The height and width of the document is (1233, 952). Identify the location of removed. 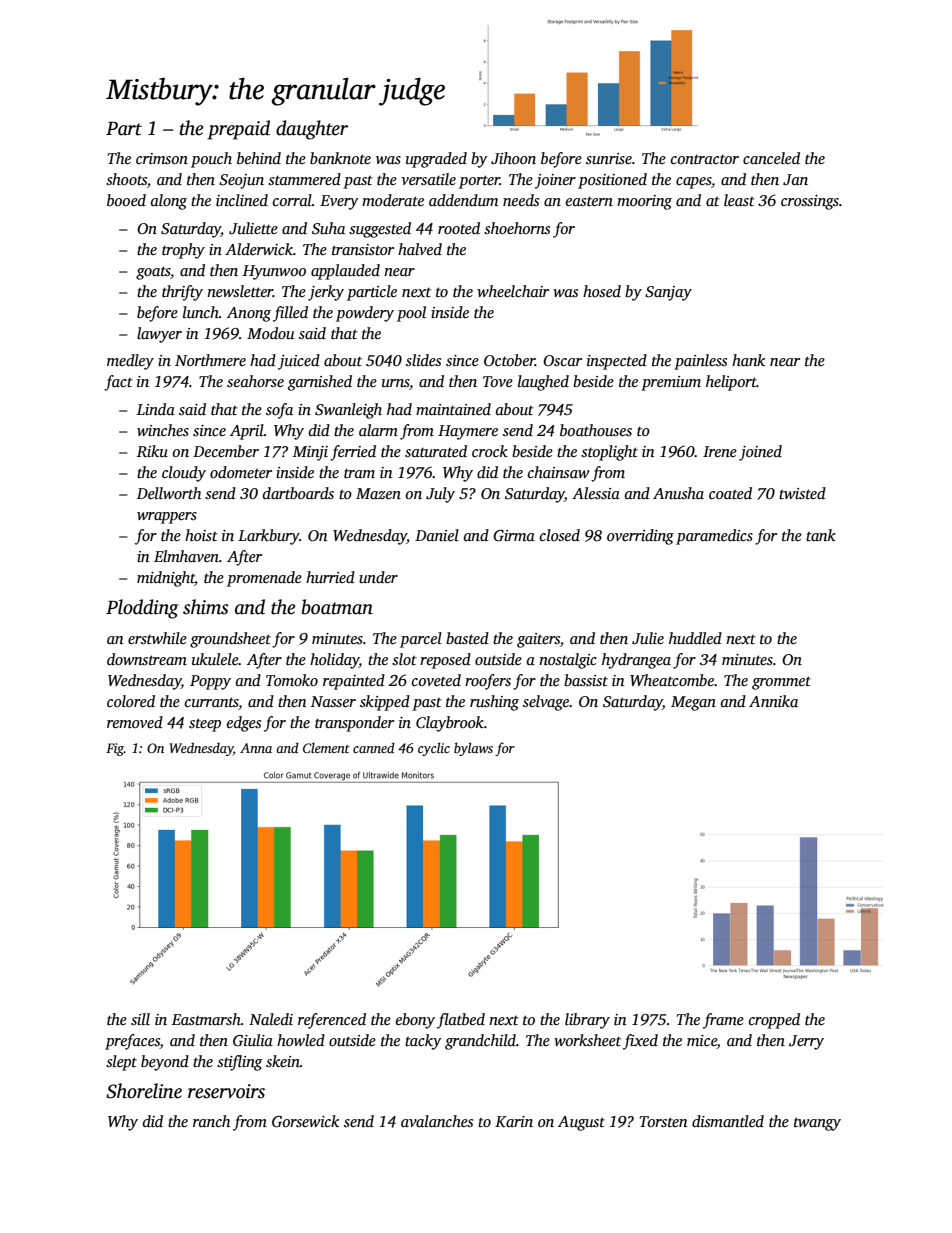
(135, 722).
